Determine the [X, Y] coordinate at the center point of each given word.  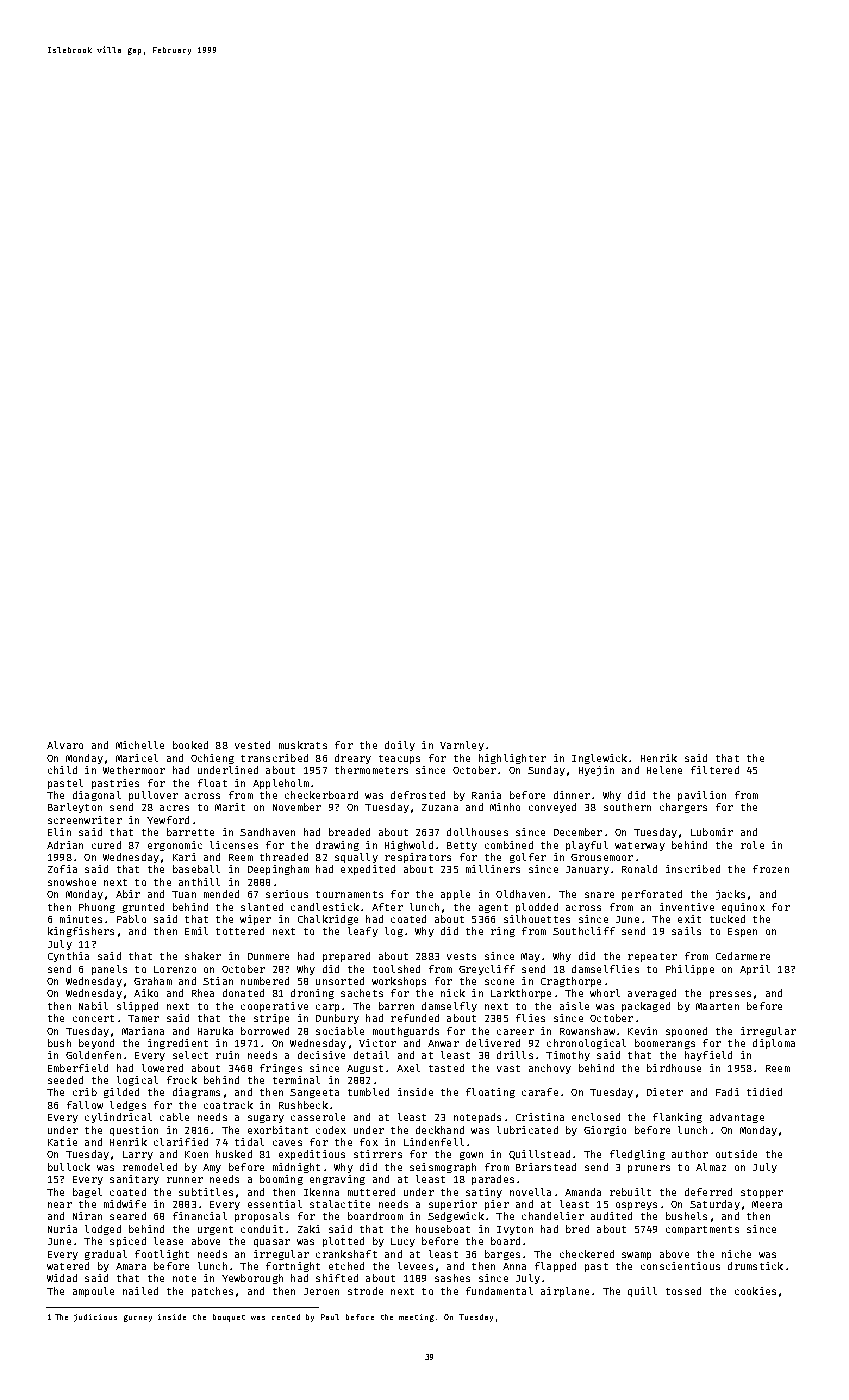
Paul [330, 1317]
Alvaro [65, 745]
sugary [266, 1119]
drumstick [755, 1266]
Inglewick [599, 759]
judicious [95, 1318]
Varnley [462, 746]
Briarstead [546, 1167]
